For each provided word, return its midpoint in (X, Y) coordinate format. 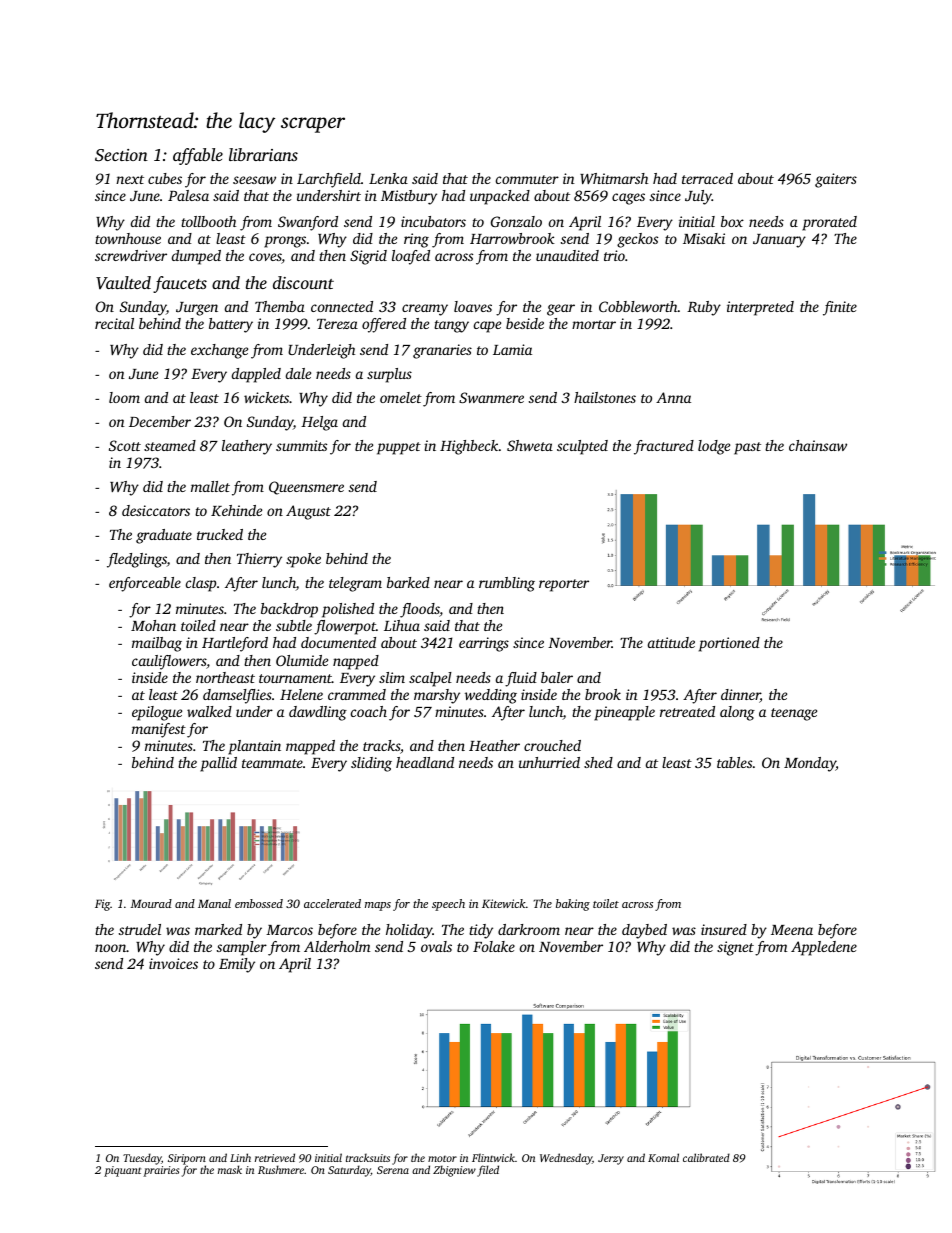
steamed (170, 445)
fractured (664, 447)
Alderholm (337, 946)
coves (265, 258)
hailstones (605, 397)
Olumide (302, 660)
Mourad (151, 903)
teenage (794, 714)
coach (369, 711)
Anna (673, 397)
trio (614, 255)
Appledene (824, 948)
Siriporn (187, 1160)
